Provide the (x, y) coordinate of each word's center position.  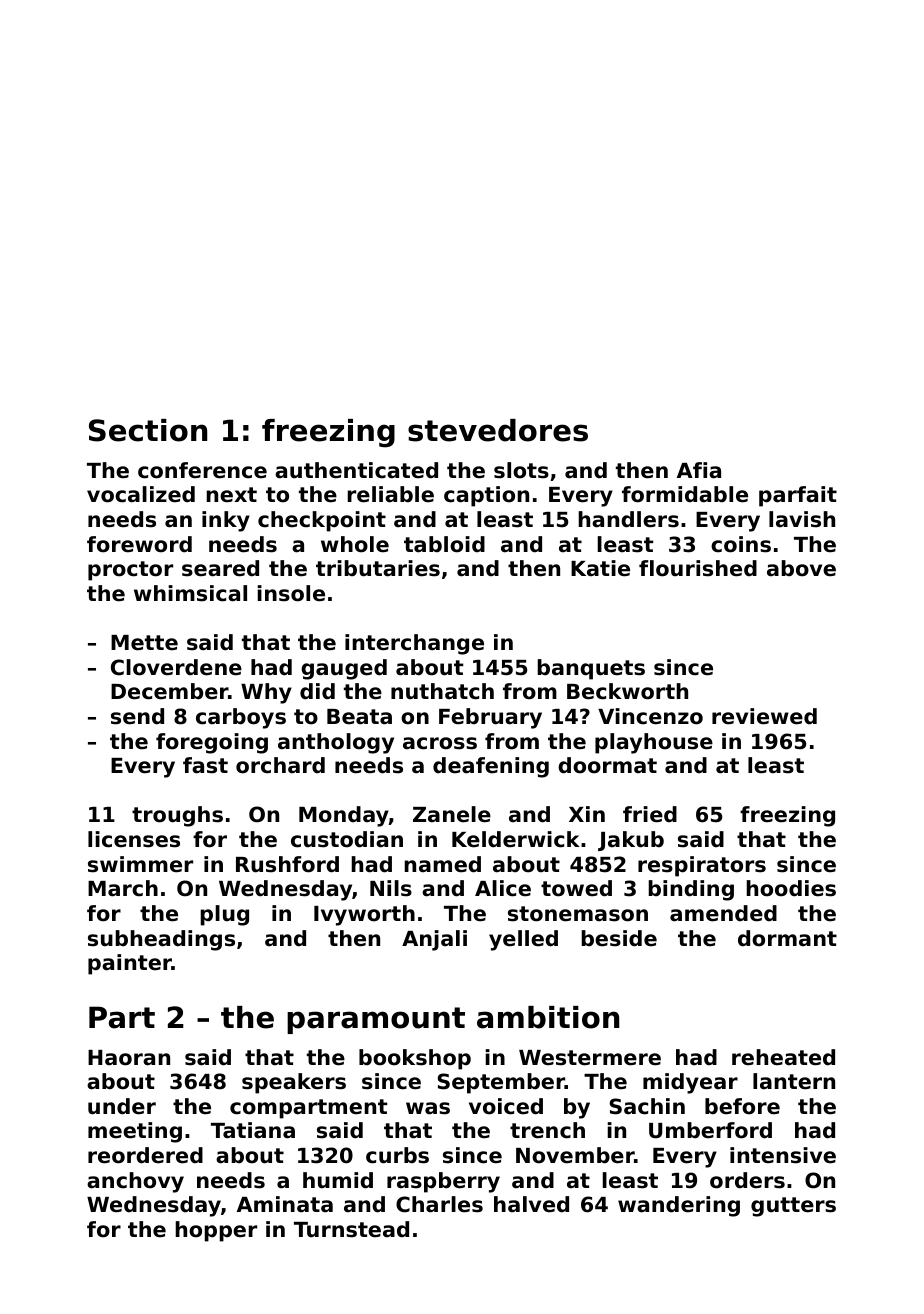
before (742, 1106)
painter (130, 964)
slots (521, 470)
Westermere (590, 1058)
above (801, 568)
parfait (798, 496)
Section (148, 430)
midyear (690, 1083)
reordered (145, 1155)
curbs (397, 1155)
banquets (591, 669)
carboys (241, 718)
